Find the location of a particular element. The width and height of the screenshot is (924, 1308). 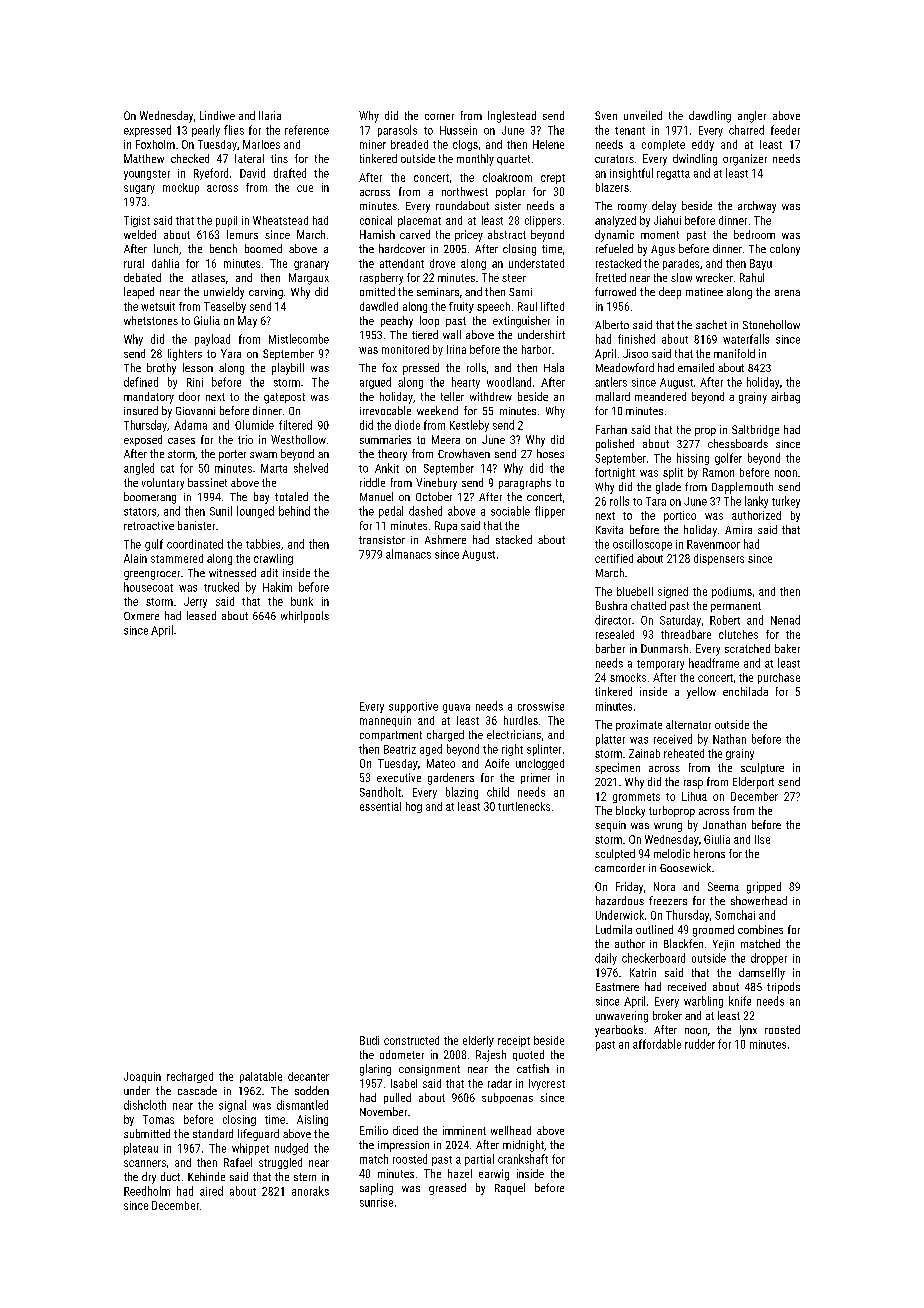

crankshaft is located at coordinates (523, 1159).
